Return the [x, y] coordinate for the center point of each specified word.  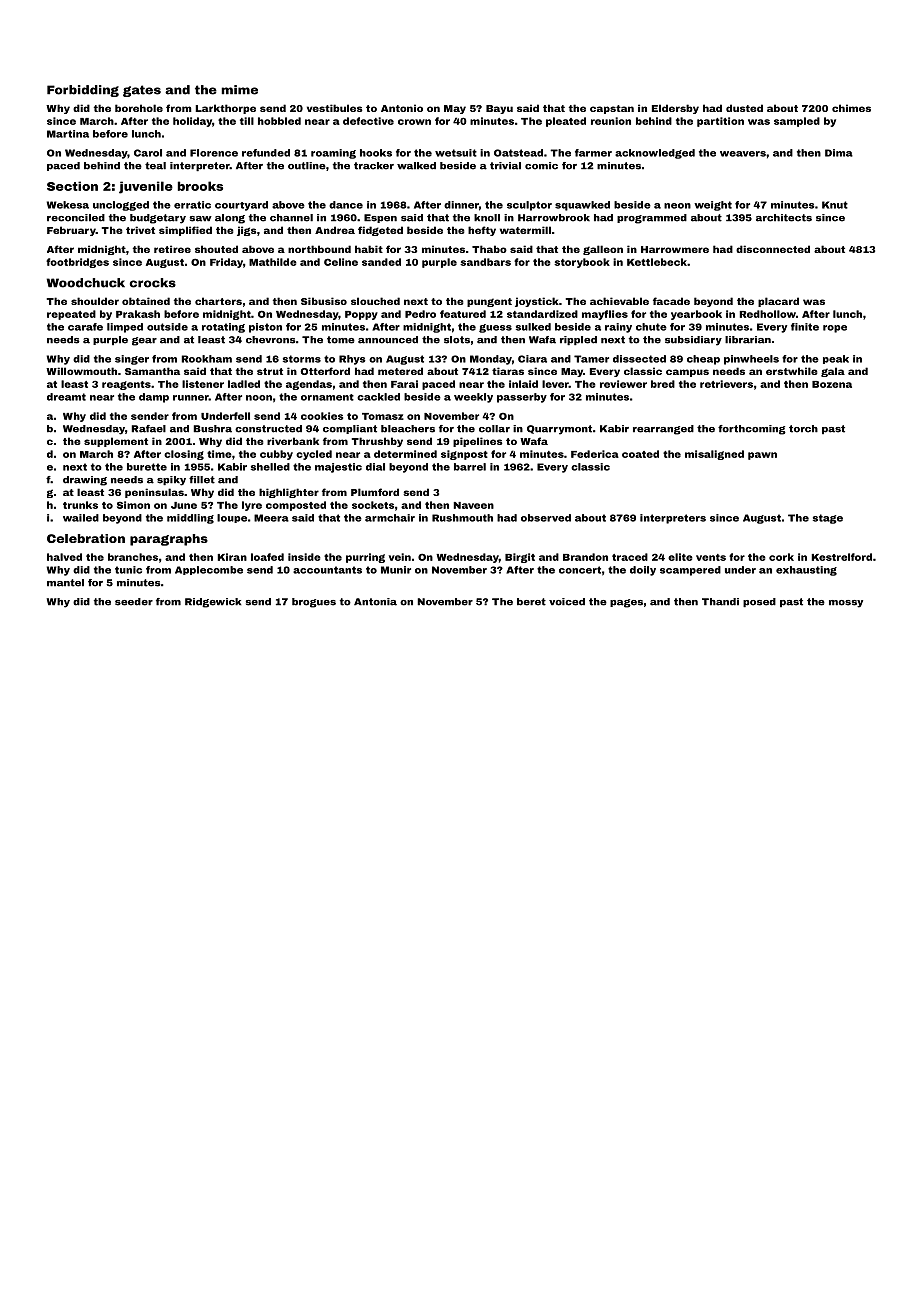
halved [64, 557]
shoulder [95, 301]
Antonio [402, 108]
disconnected [773, 249]
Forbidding [83, 91]
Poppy [361, 315]
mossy [846, 604]
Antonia [375, 602]
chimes [851, 108]
